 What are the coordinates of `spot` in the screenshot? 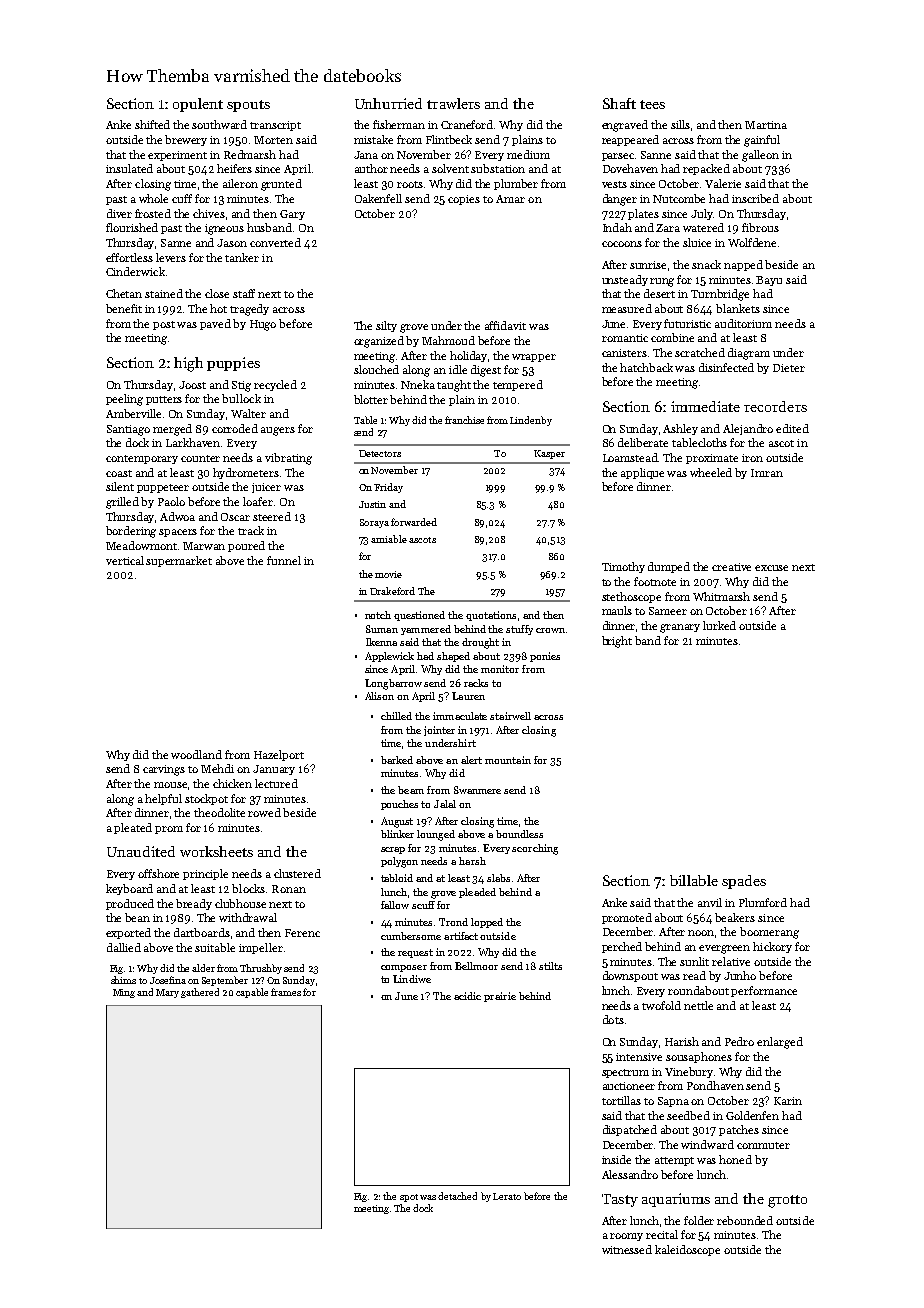 It's located at (409, 1198).
